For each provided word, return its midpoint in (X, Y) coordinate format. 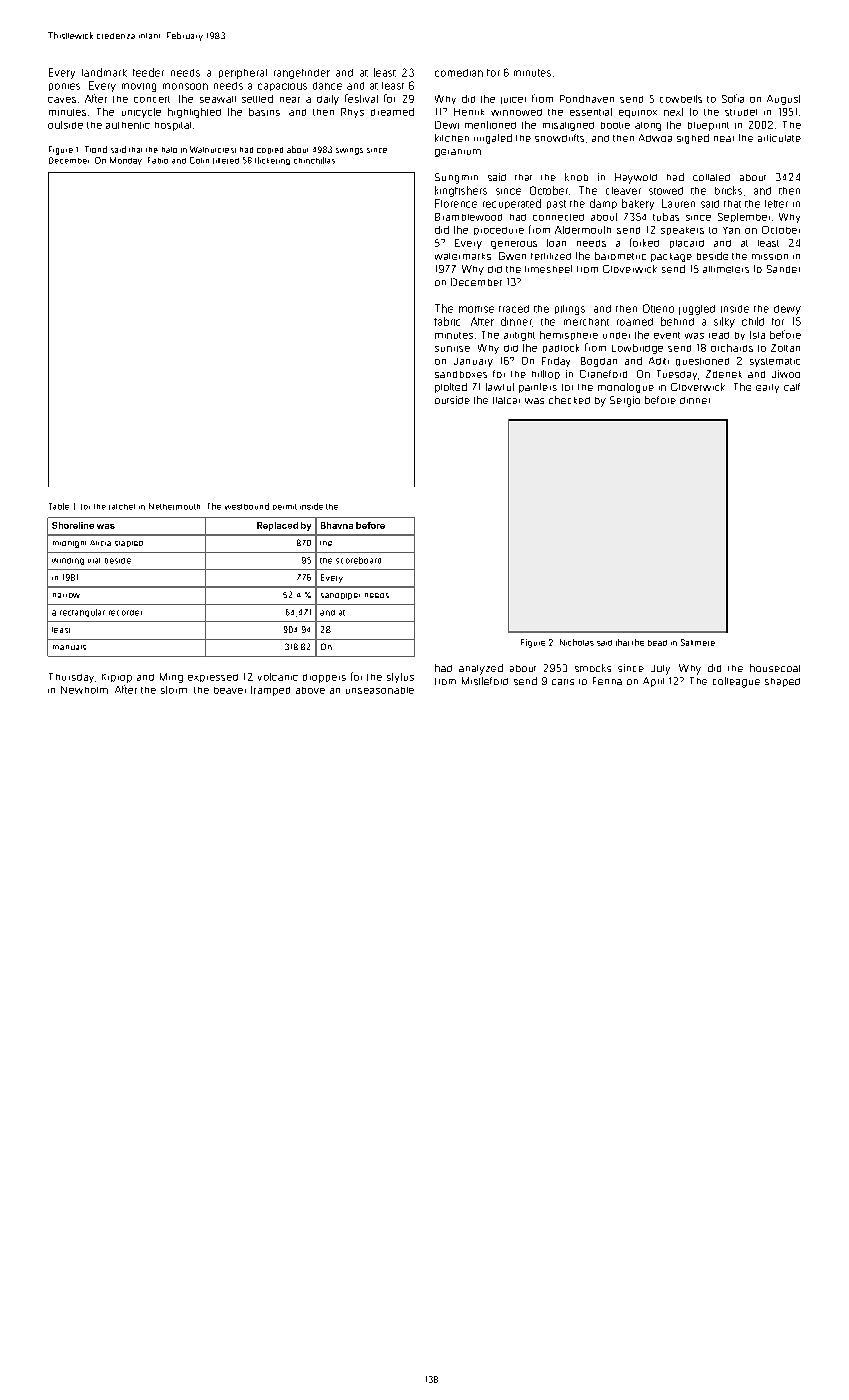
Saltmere (698, 642)
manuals (69, 647)
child (753, 321)
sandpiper (340, 596)
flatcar (506, 400)
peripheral (243, 74)
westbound (247, 506)
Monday (126, 161)
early (767, 388)
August (783, 100)
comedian (459, 73)
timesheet (548, 269)
